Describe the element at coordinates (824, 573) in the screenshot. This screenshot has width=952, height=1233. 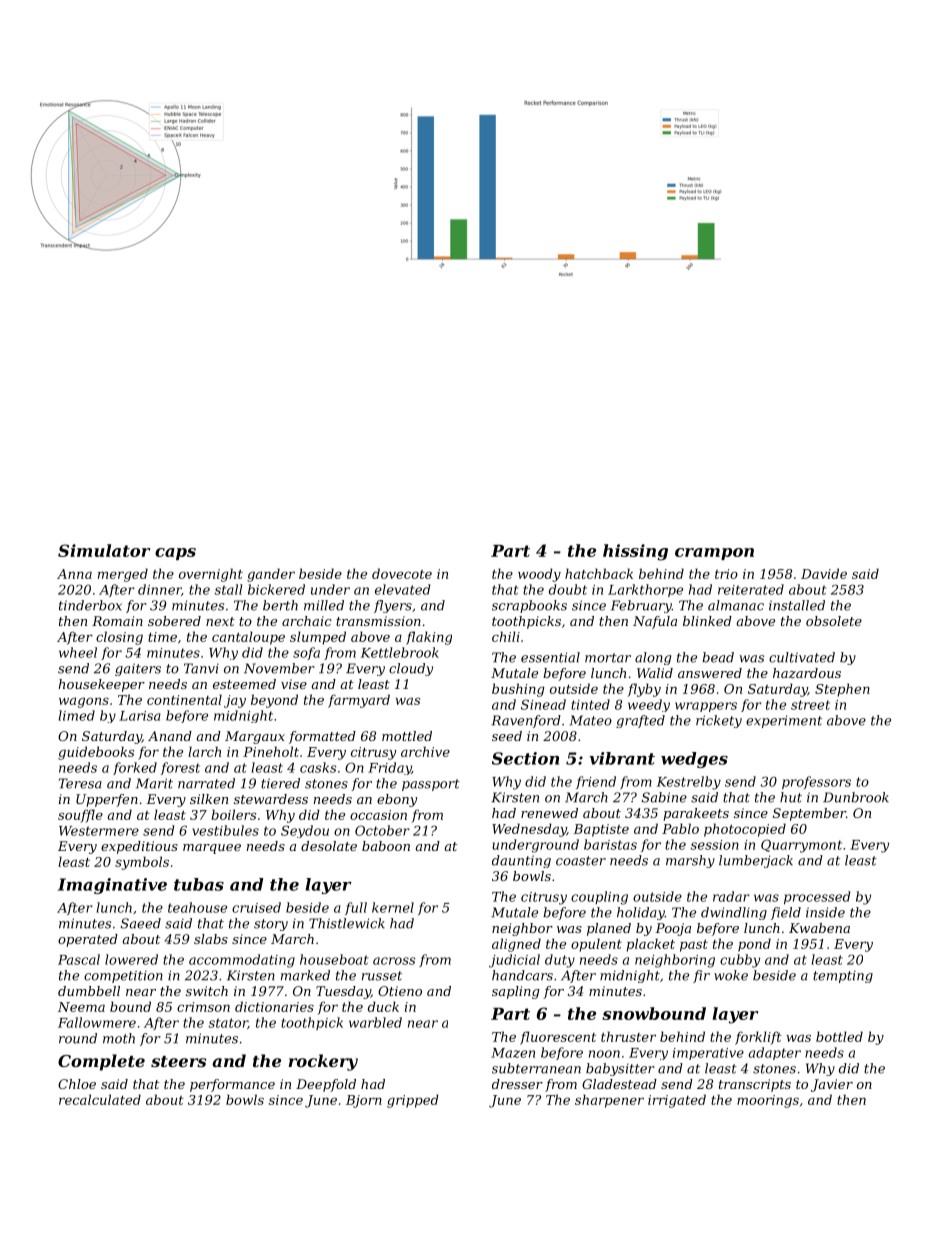
I see `Davide` at that location.
